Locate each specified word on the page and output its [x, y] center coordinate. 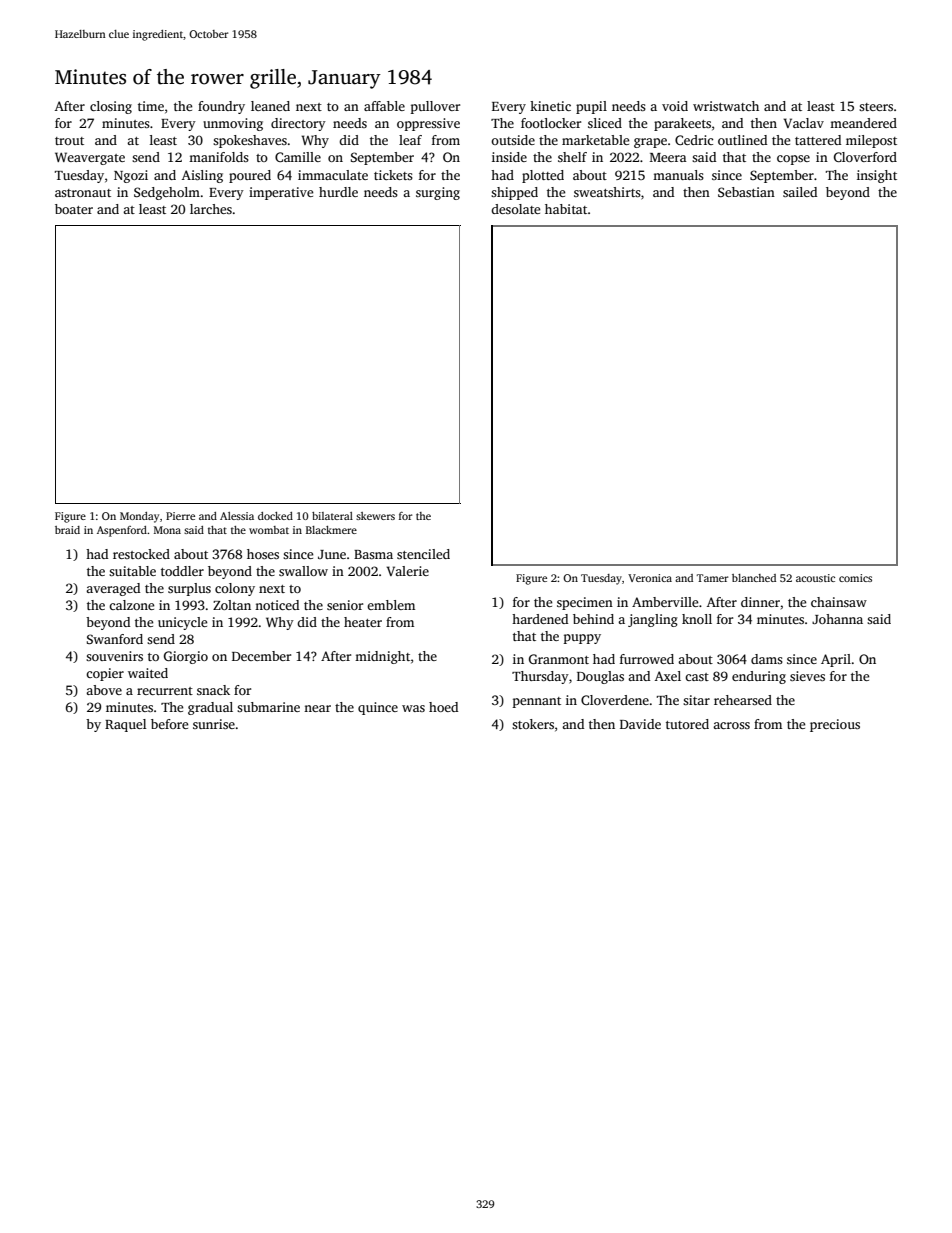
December [261, 656]
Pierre [180, 516]
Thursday [540, 677]
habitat [566, 209]
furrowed [647, 659]
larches [211, 209]
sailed [800, 192]
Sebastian [746, 192]
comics [855, 578]
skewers [375, 516]
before [169, 724]
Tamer [712, 578]
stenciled [423, 554]
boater [74, 209]
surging [438, 193]
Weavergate [90, 158]
